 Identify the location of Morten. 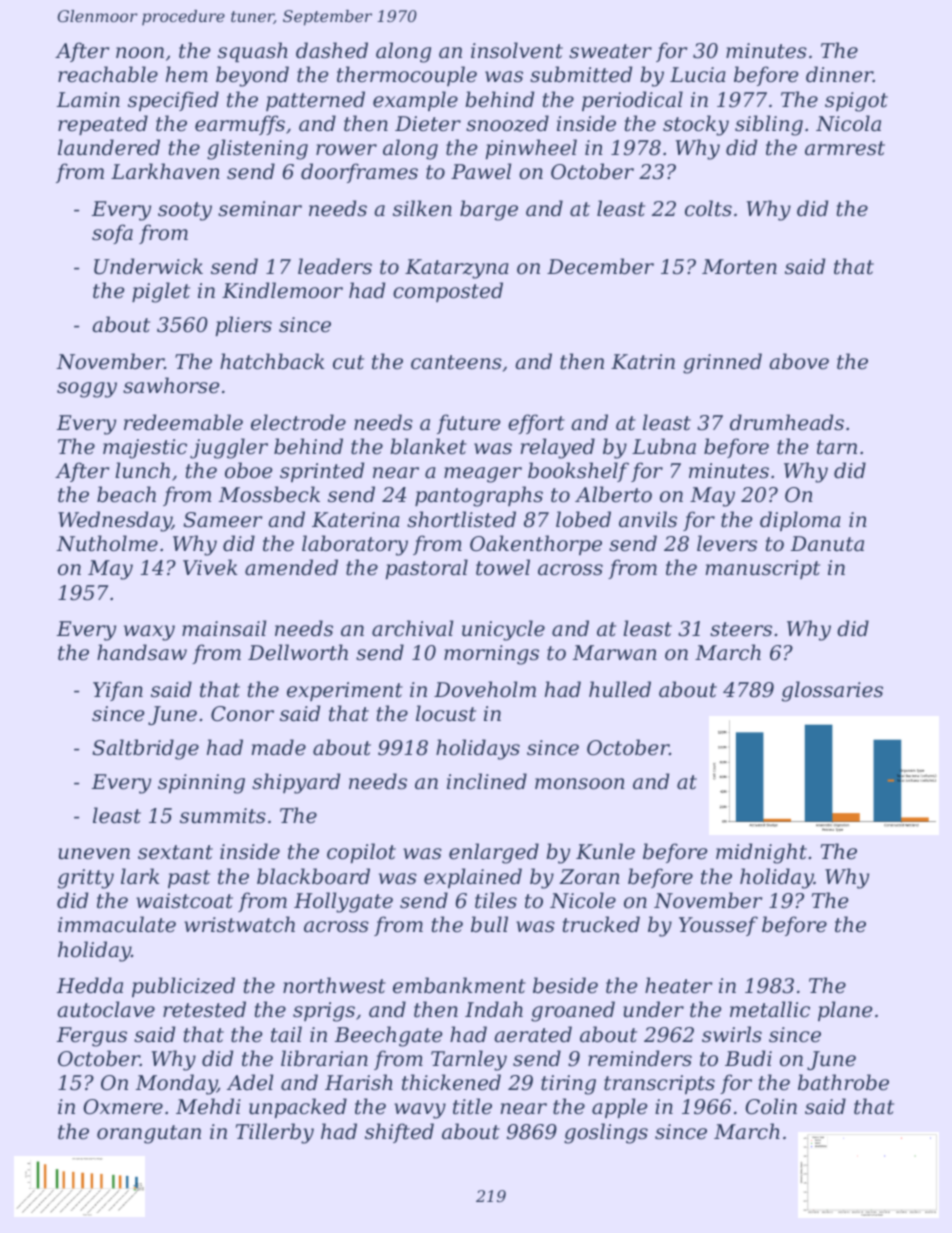
(739, 267).
